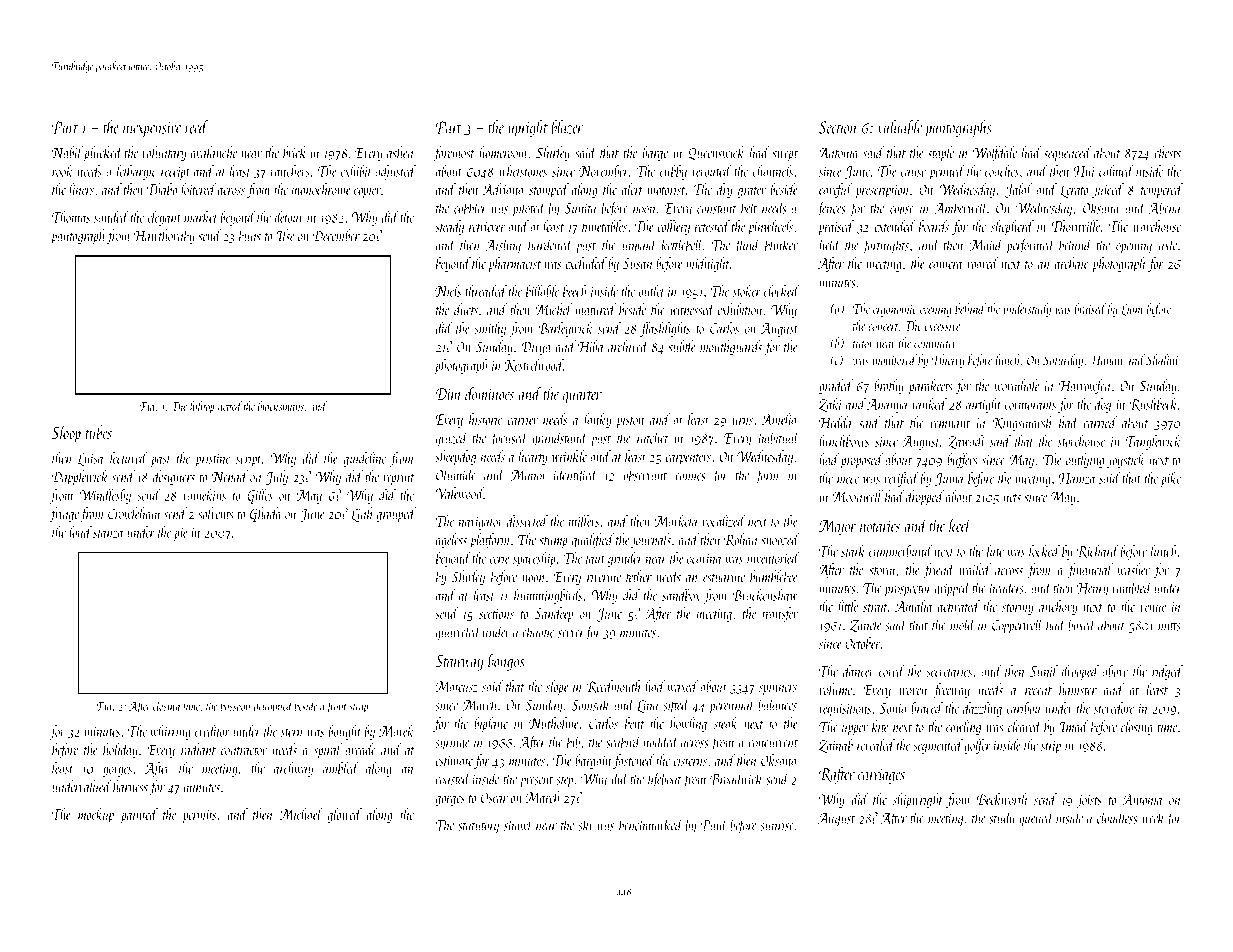 The width and height of the image is (1233, 952). What do you see at coordinates (130, 786) in the image?
I see `harness` at bounding box center [130, 786].
